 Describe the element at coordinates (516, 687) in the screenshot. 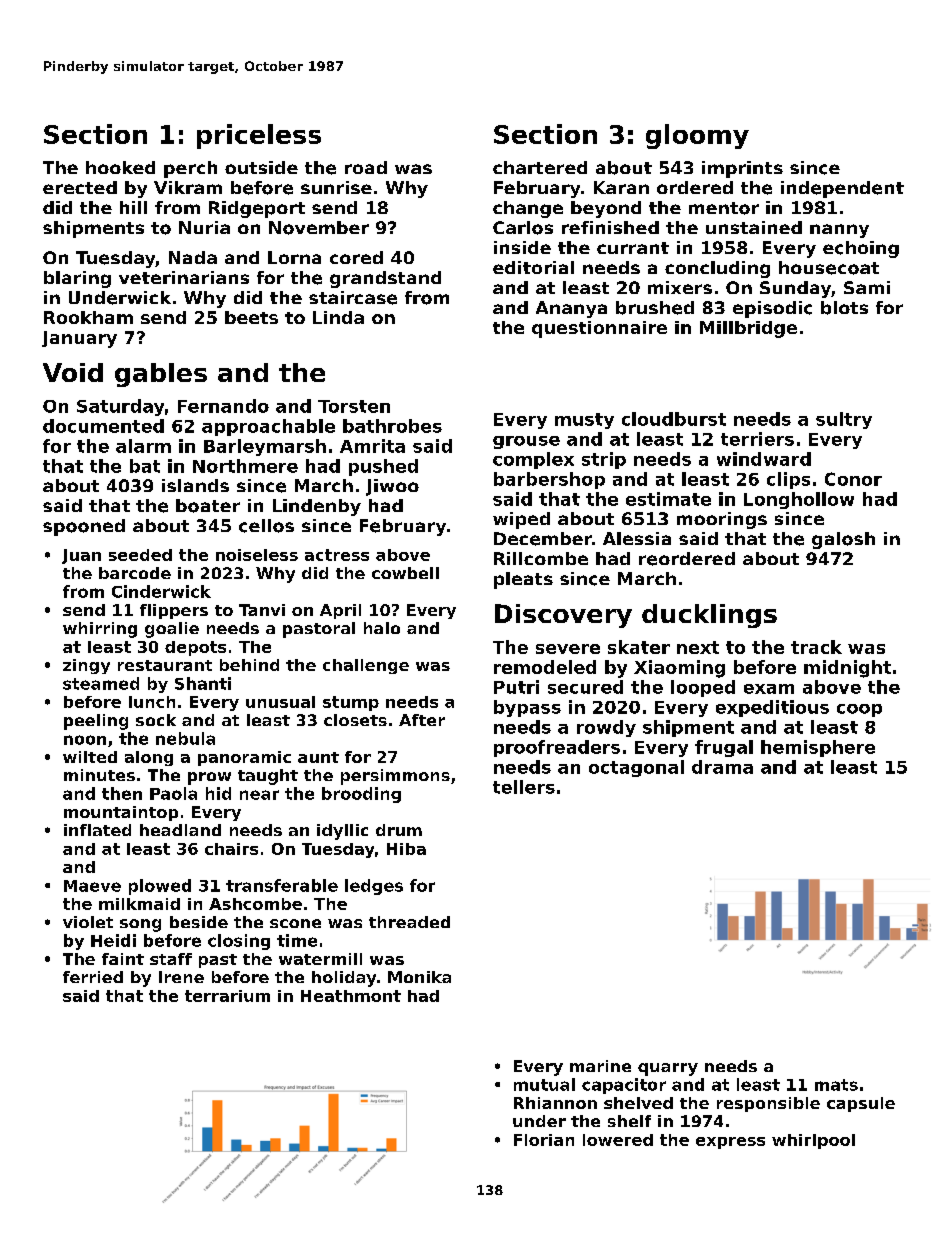

I see `Putri` at that location.
